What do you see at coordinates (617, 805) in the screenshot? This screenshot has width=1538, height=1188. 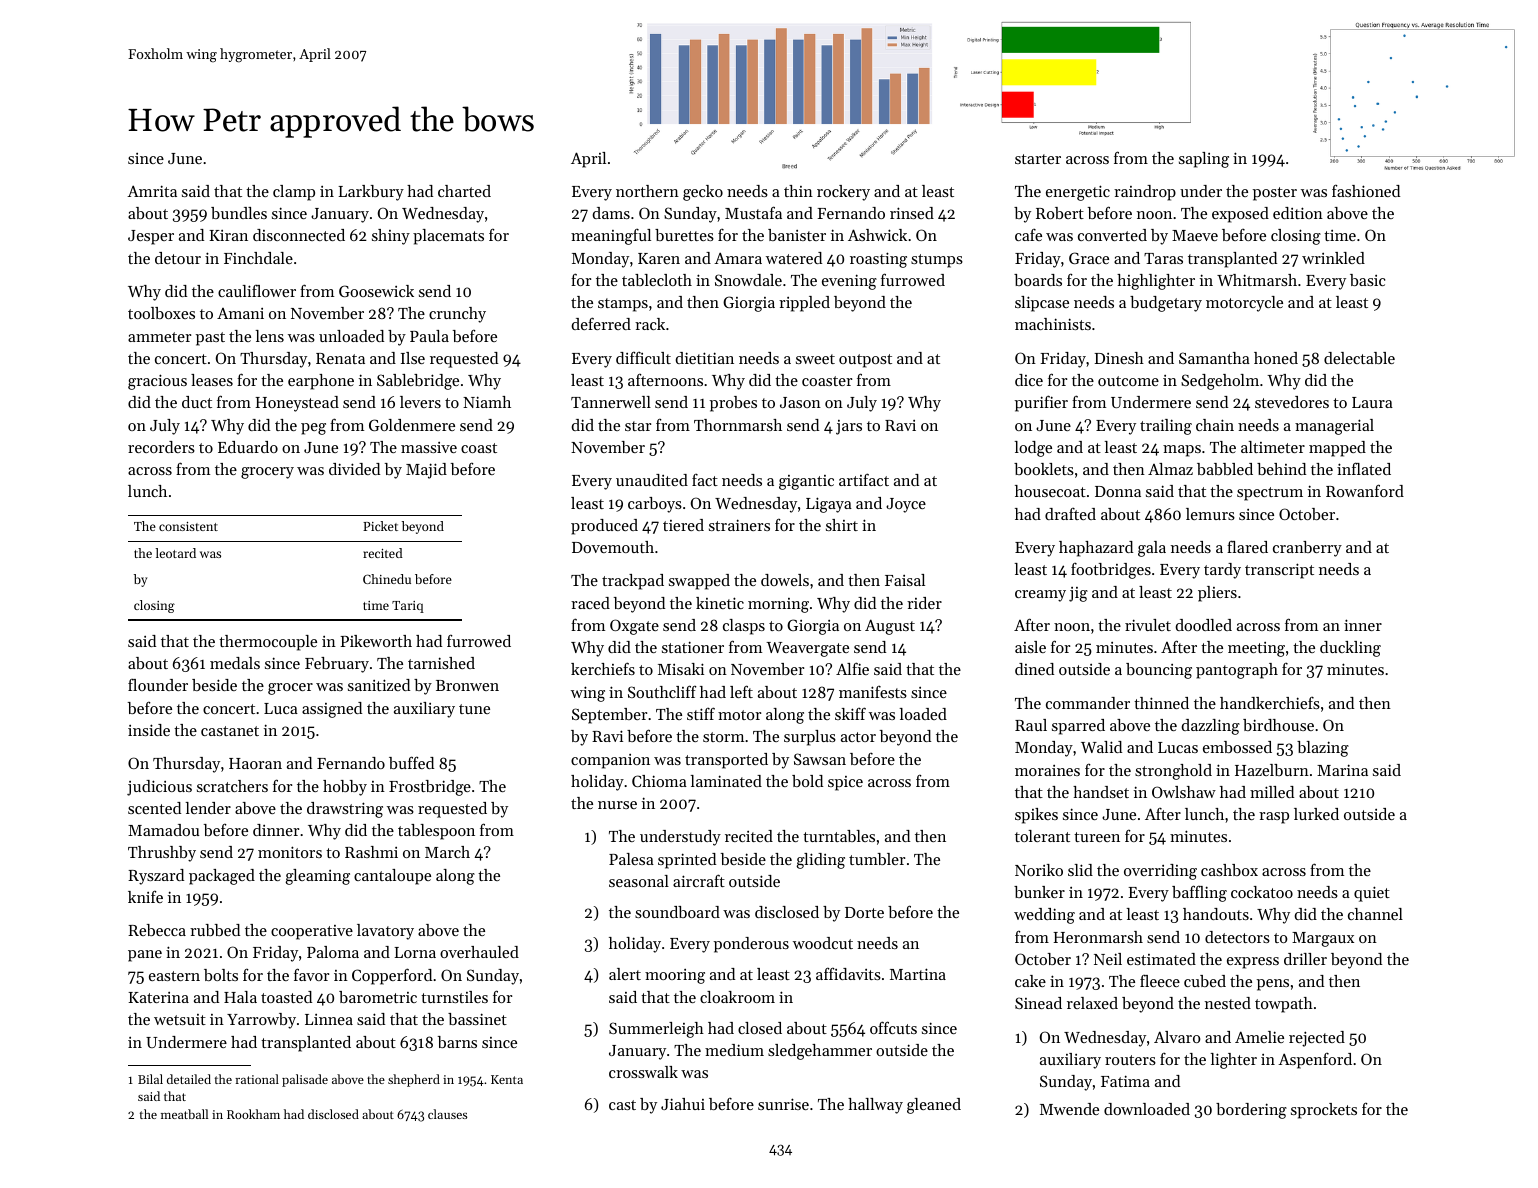 I see `nurse` at bounding box center [617, 805].
